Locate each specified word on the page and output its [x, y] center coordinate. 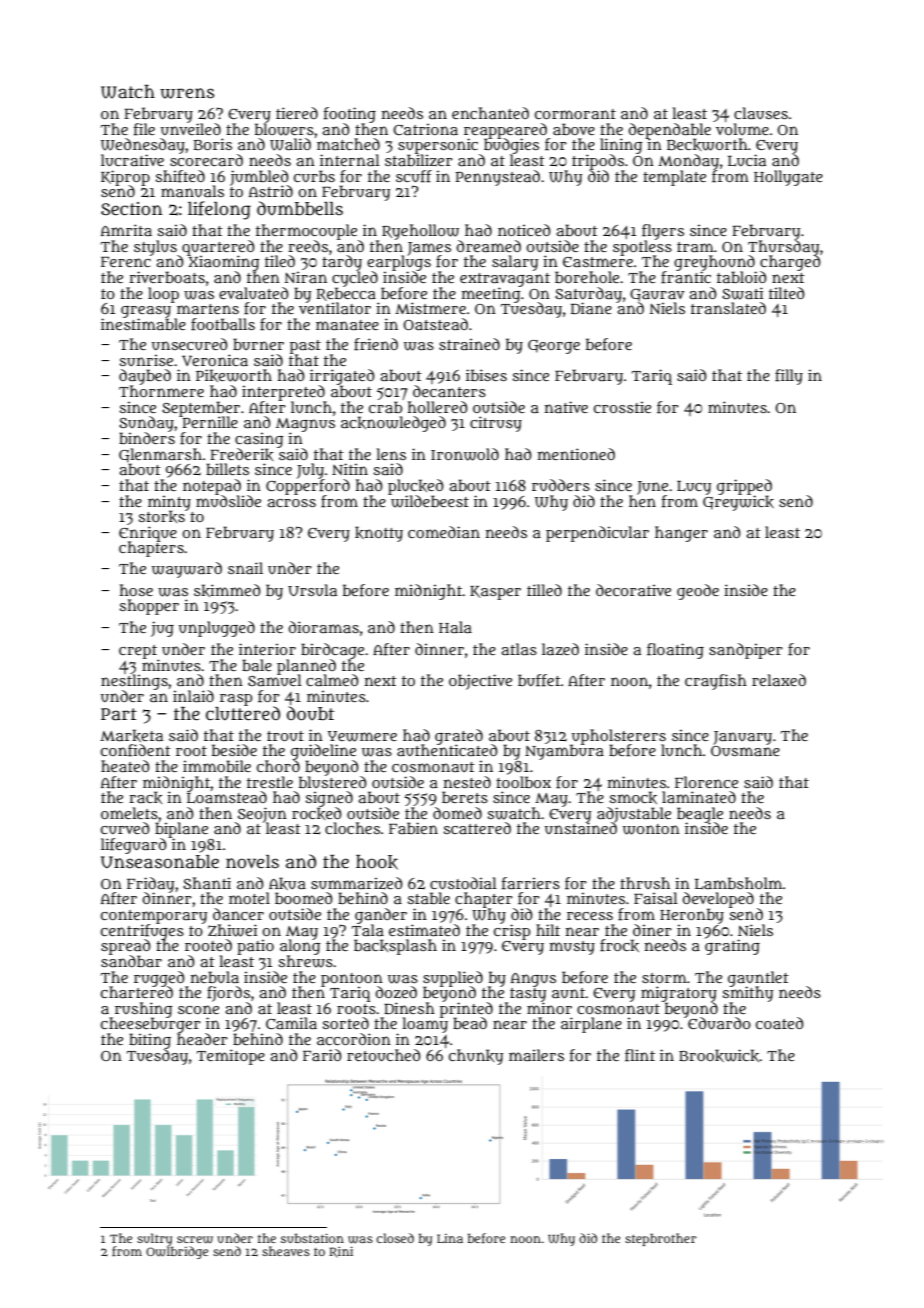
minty [169, 503]
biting [150, 1041]
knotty [379, 534]
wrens [187, 93]
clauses [761, 113]
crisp [512, 932]
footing [350, 115]
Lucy [694, 488]
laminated [699, 797]
